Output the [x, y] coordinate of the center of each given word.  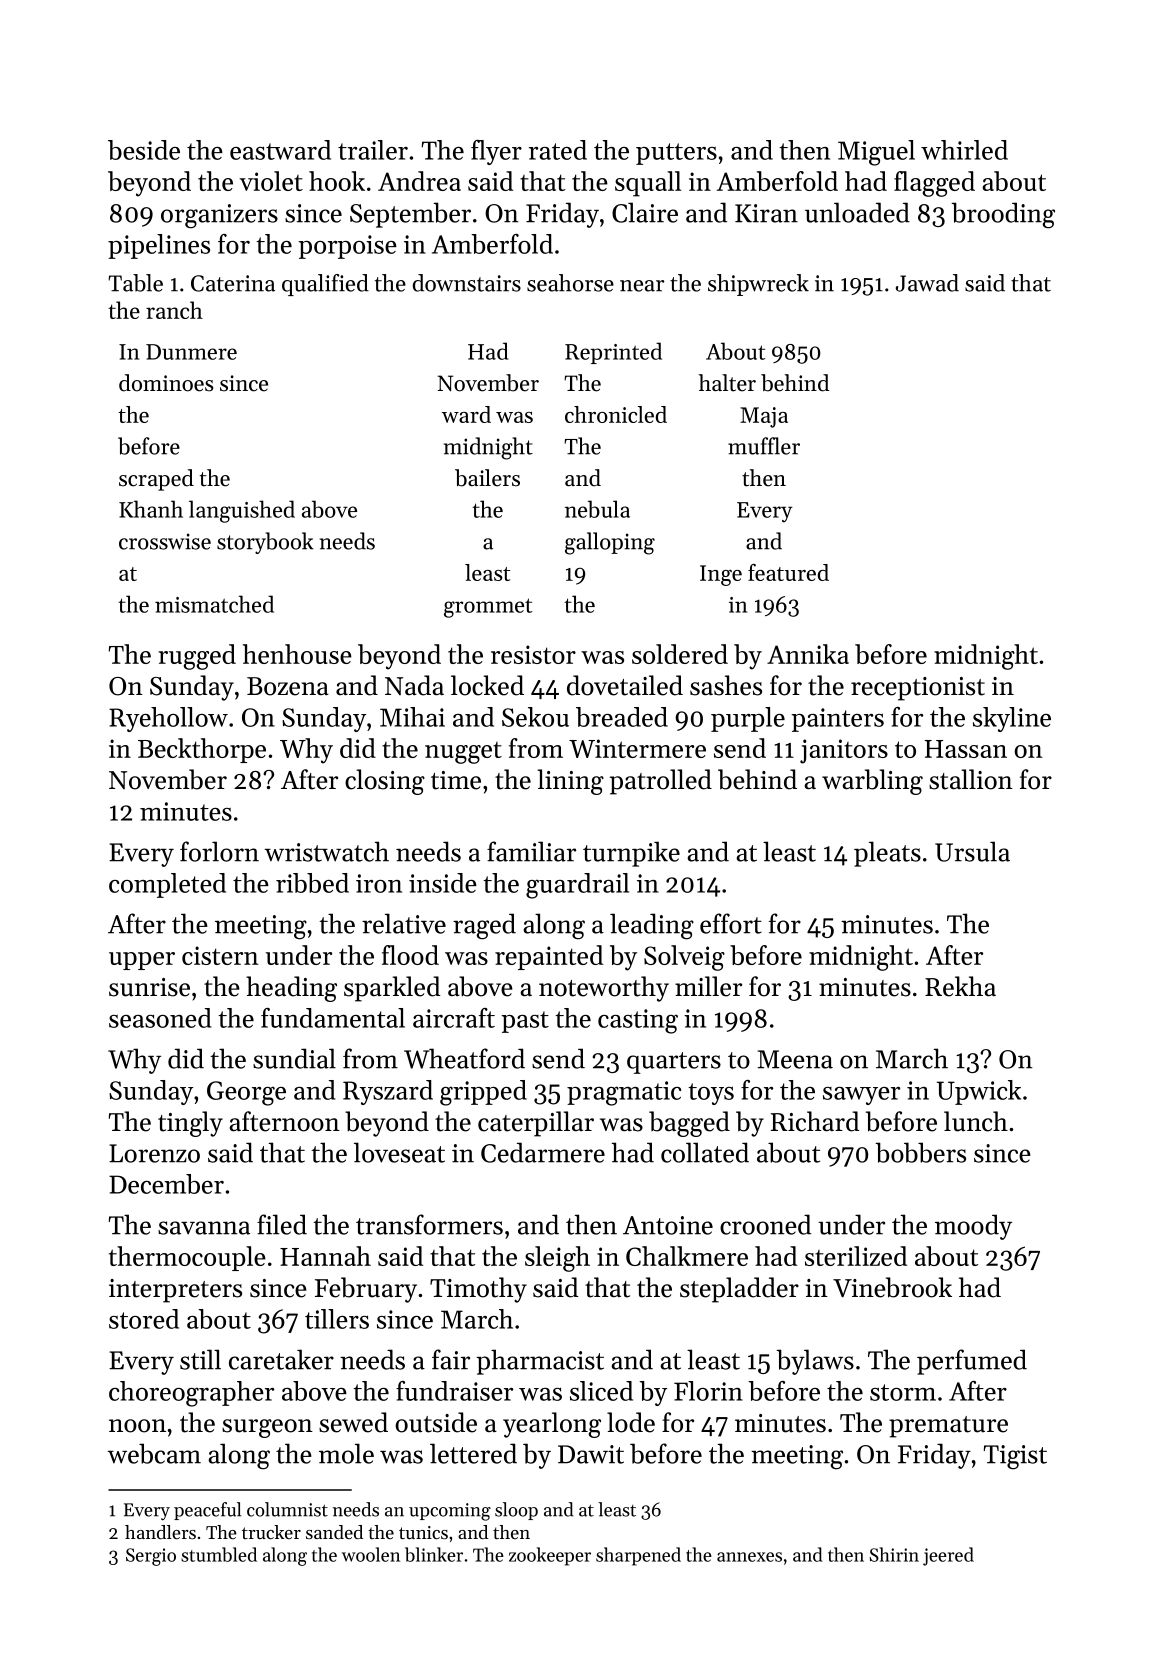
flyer [496, 152]
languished [242, 511]
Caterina [233, 283]
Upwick [979, 1092]
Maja [764, 417]
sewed [353, 1422]
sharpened [638, 1556]
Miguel [876, 153]
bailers [487, 478]
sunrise [149, 987]
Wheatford [464, 1058]
